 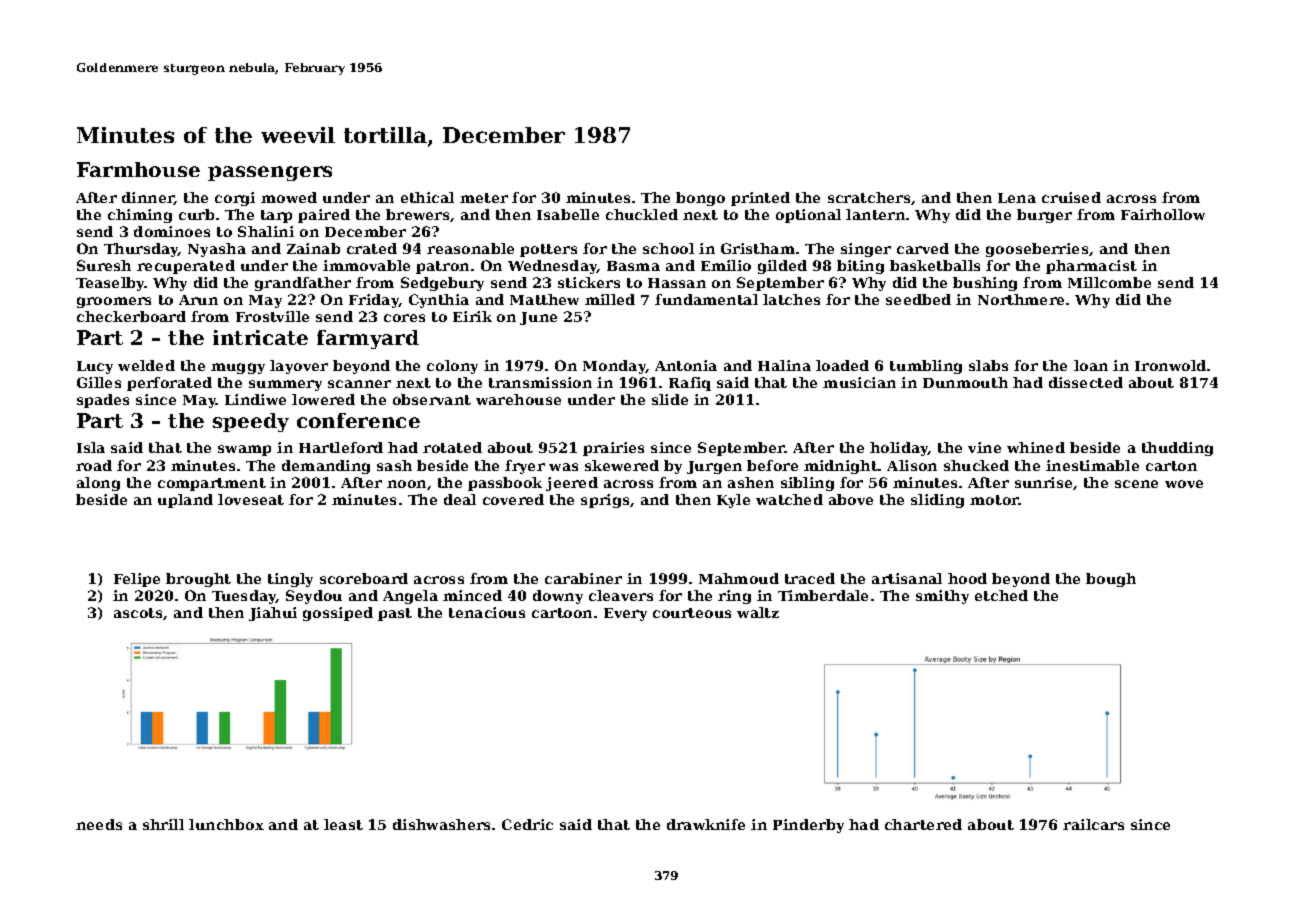 What do you see at coordinates (869, 197) in the document?
I see `scratchers` at bounding box center [869, 197].
